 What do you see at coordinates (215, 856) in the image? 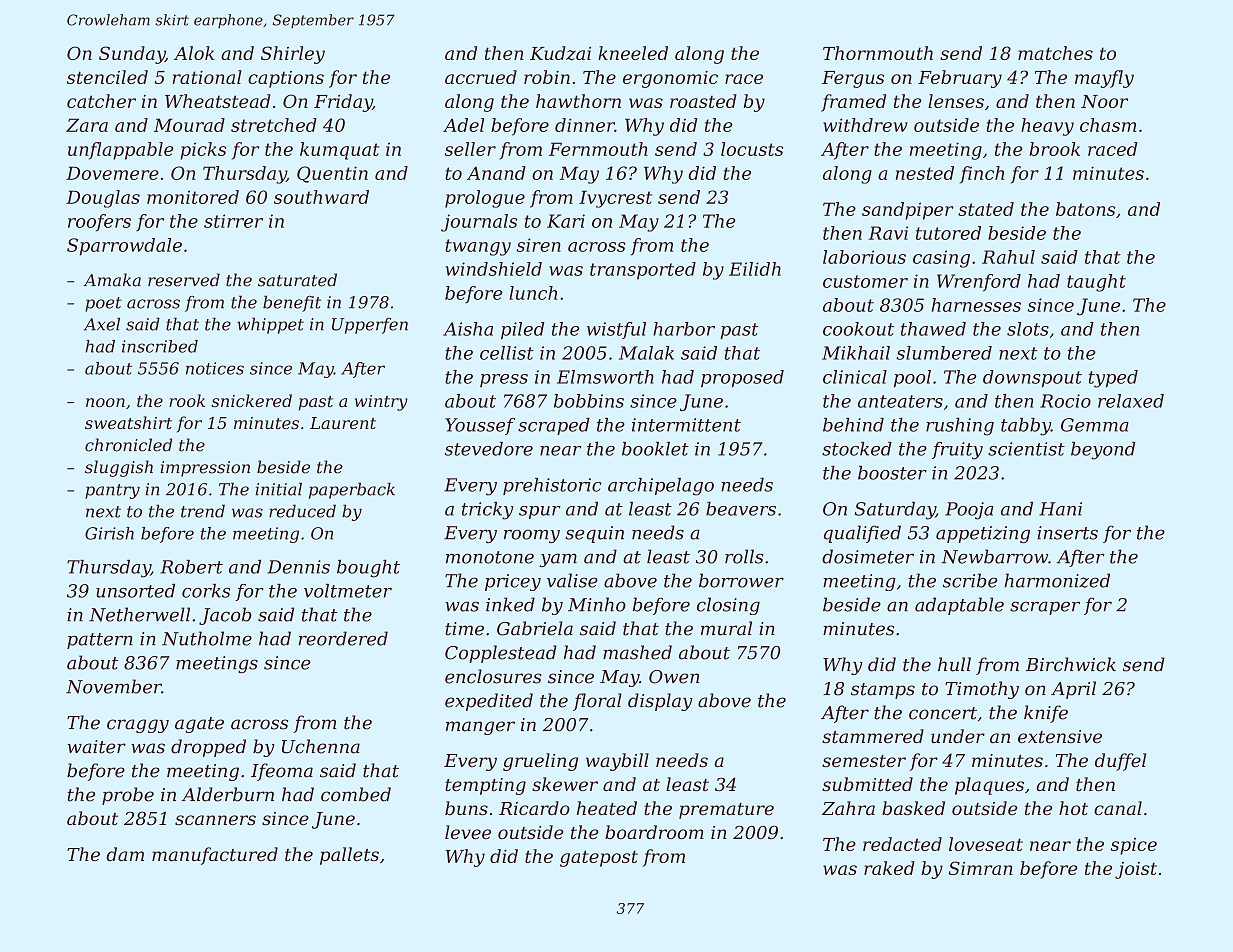
I see `manufactured` at bounding box center [215, 856].
